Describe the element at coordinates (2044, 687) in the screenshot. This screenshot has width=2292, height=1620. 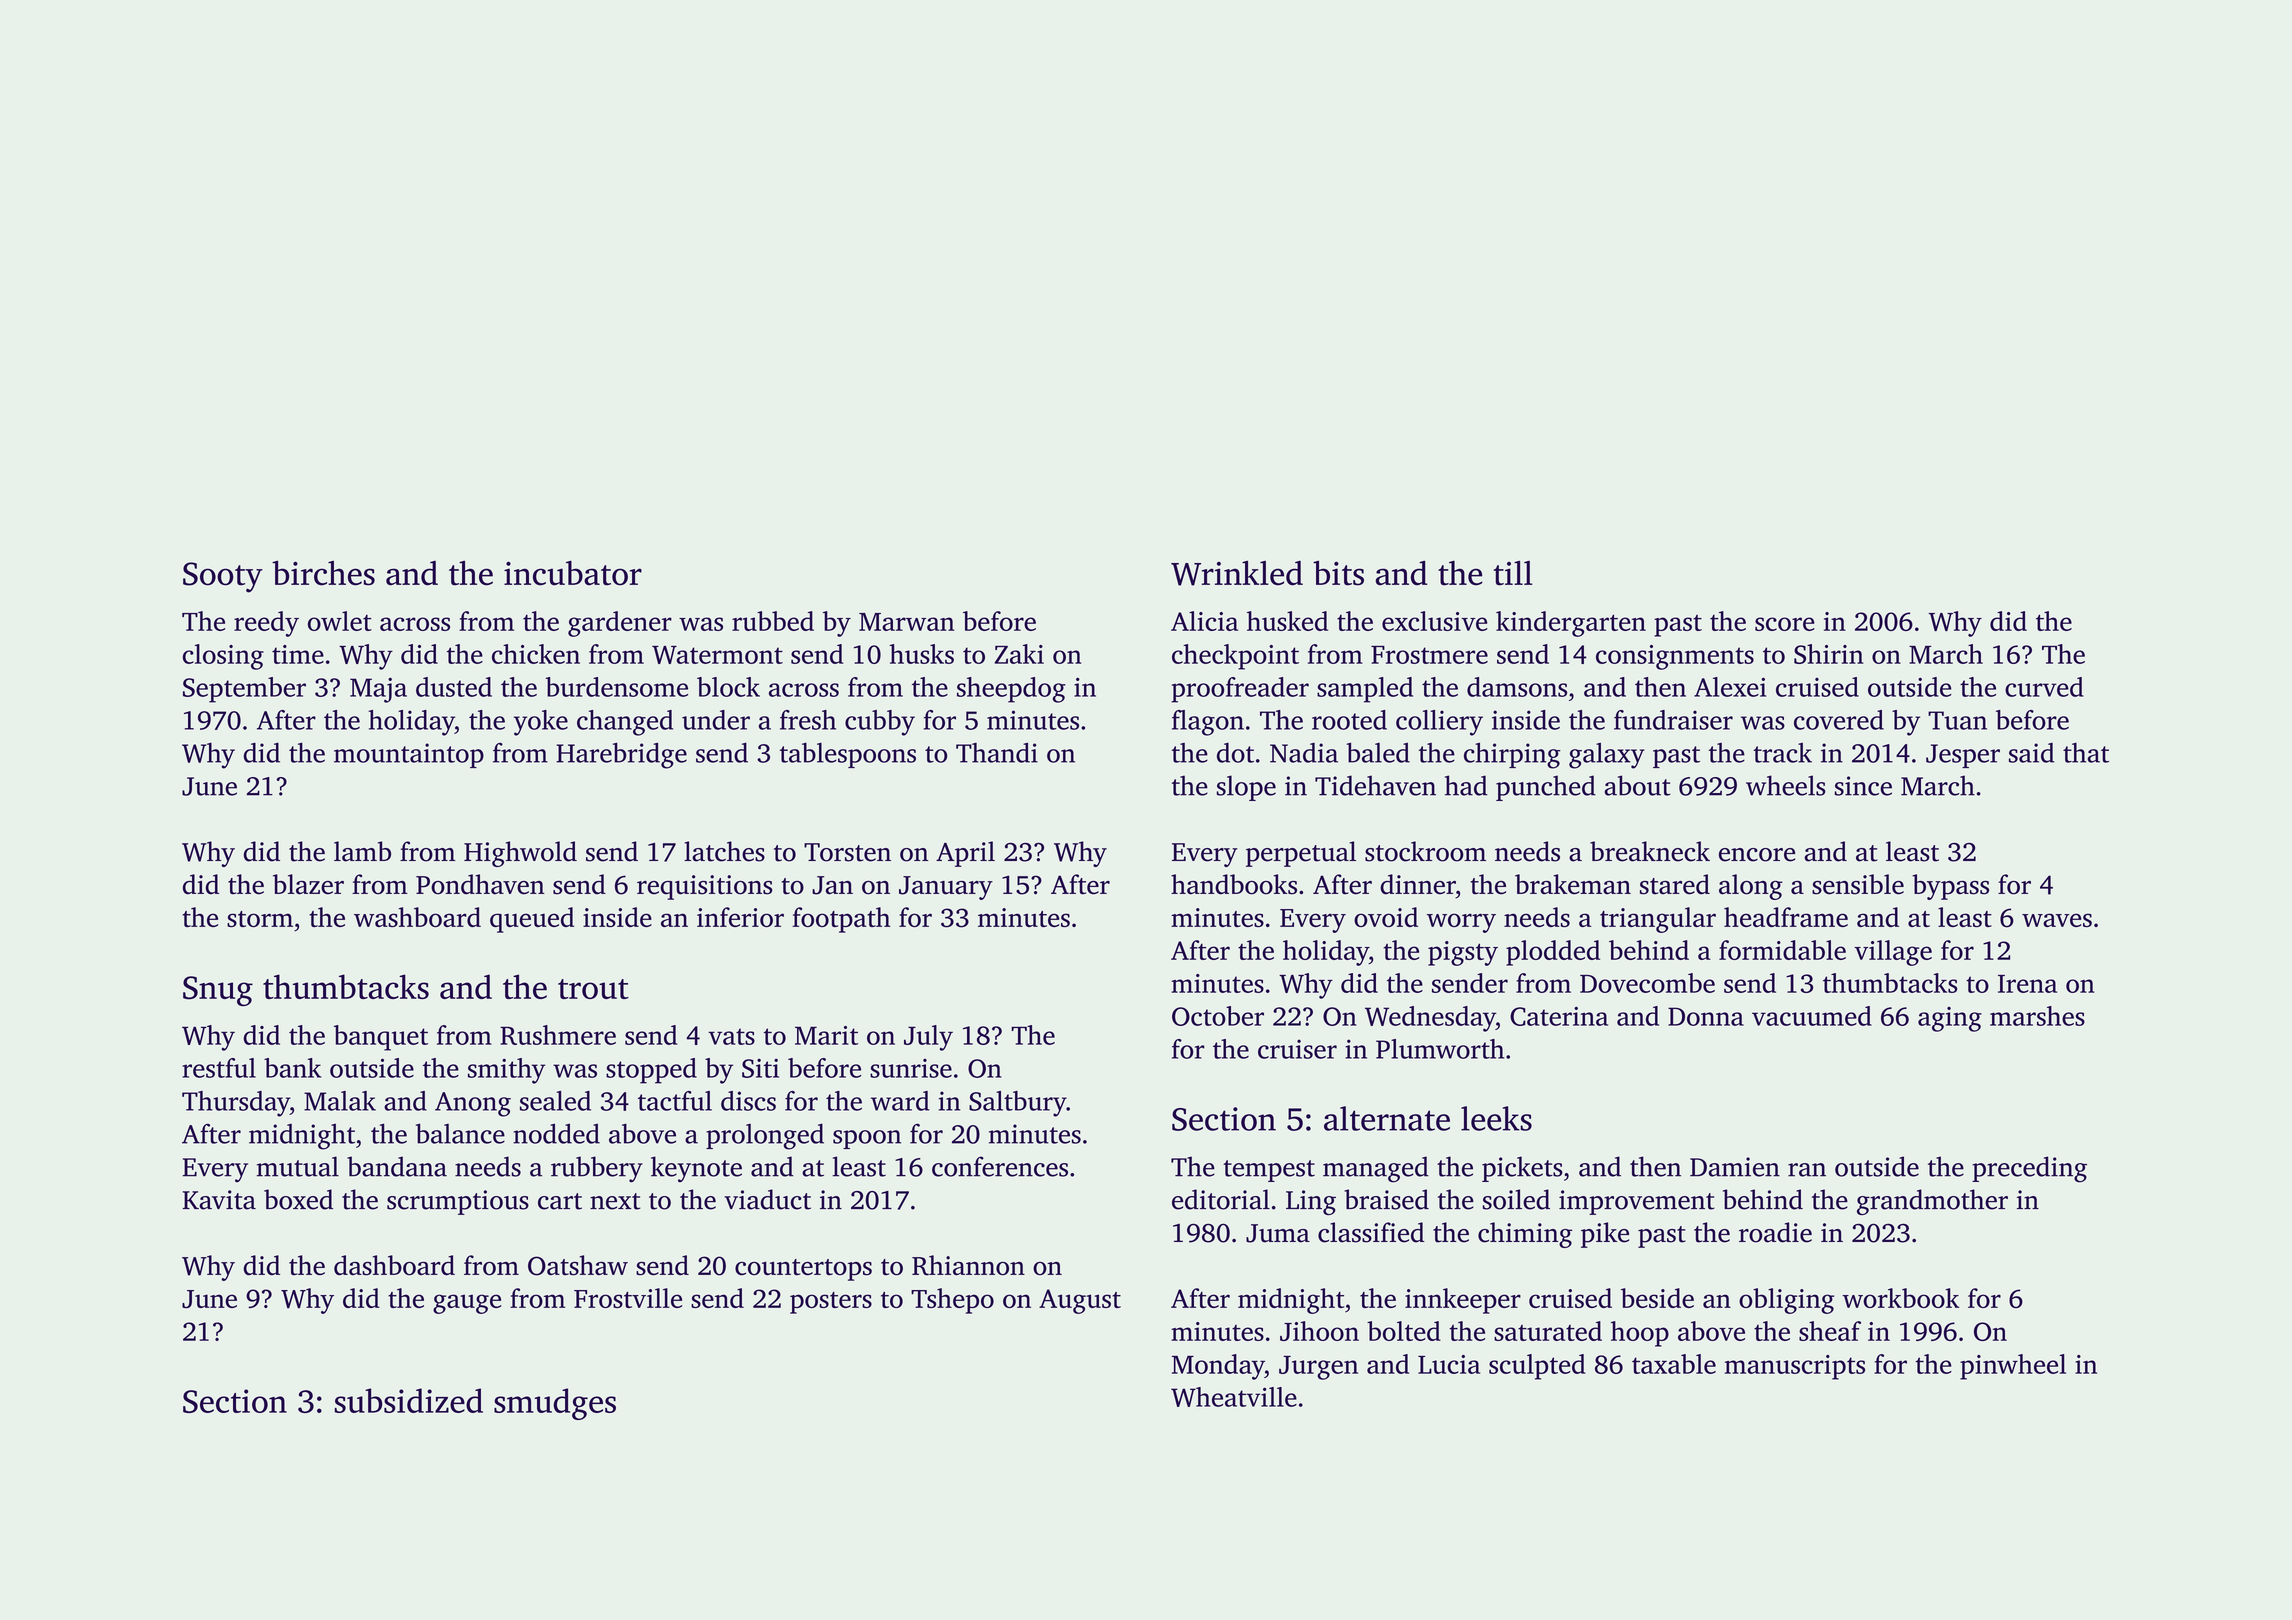
I see `curved` at that location.
